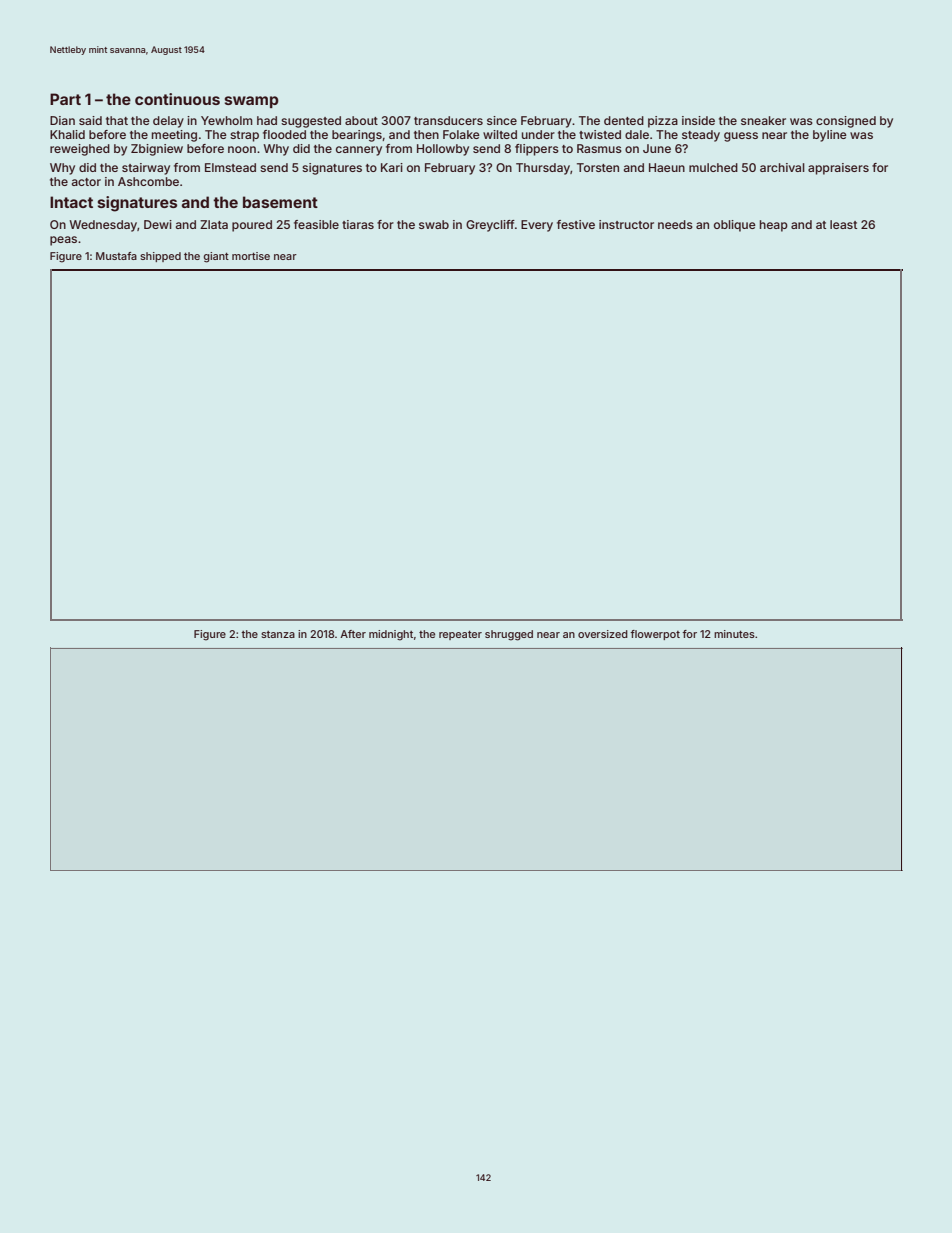  What do you see at coordinates (278, 634) in the screenshot?
I see `stanza` at bounding box center [278, 634].
